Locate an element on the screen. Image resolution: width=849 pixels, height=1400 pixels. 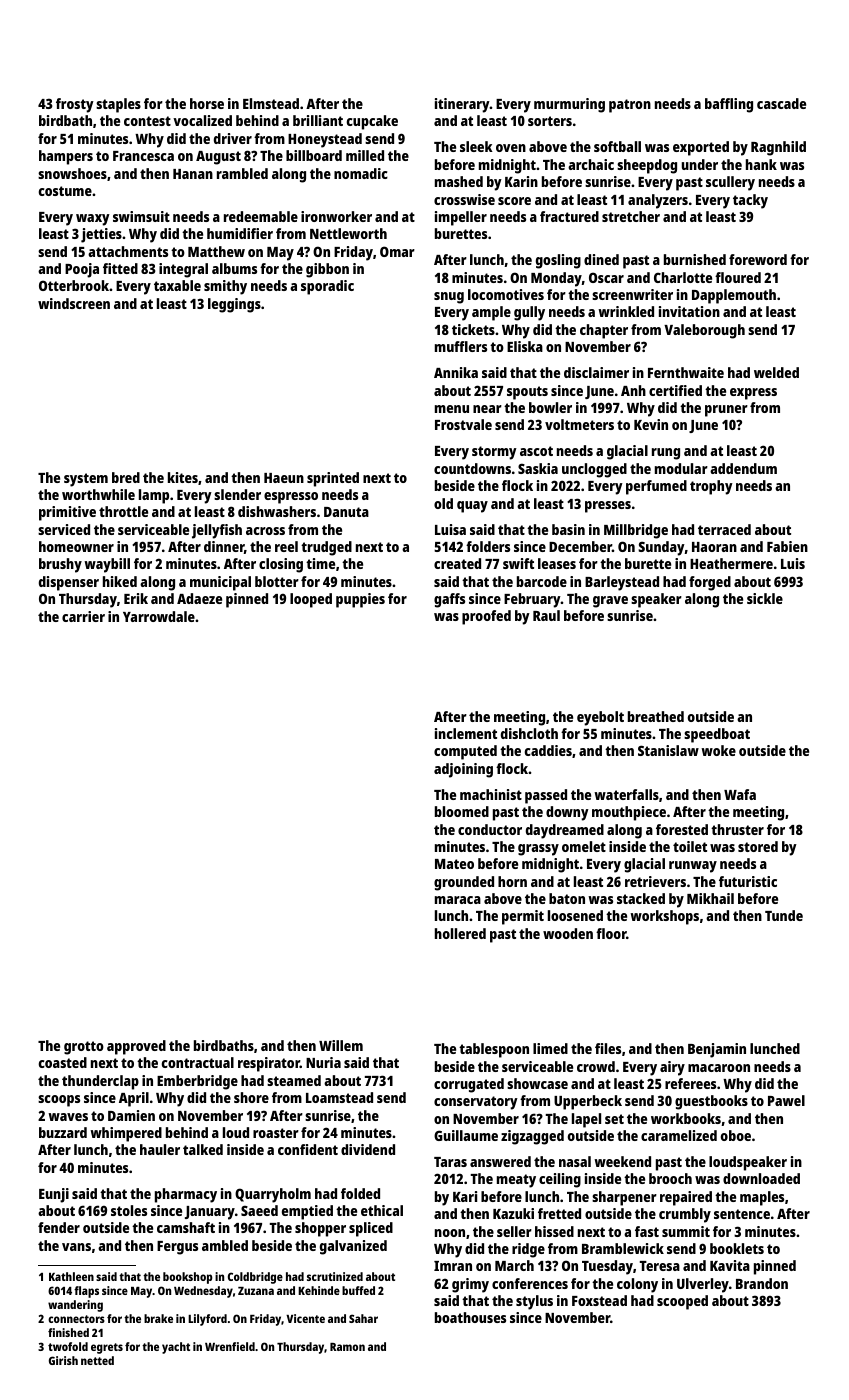
Yarrowdale is located at coordinates (159, 616).
